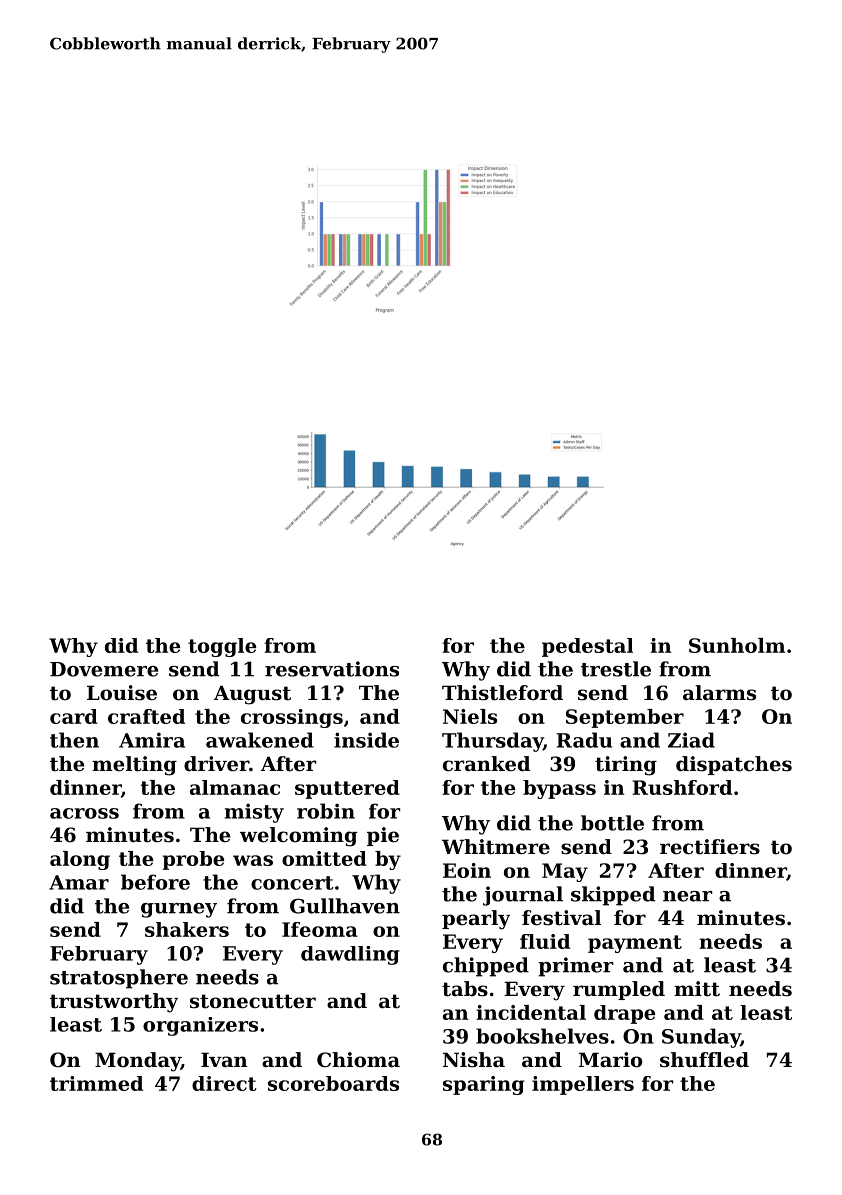 This screenshot has width=842, height=1195. Describe the element at coordinates (326, 811) in the screenshot. I see `robin` at that location.
